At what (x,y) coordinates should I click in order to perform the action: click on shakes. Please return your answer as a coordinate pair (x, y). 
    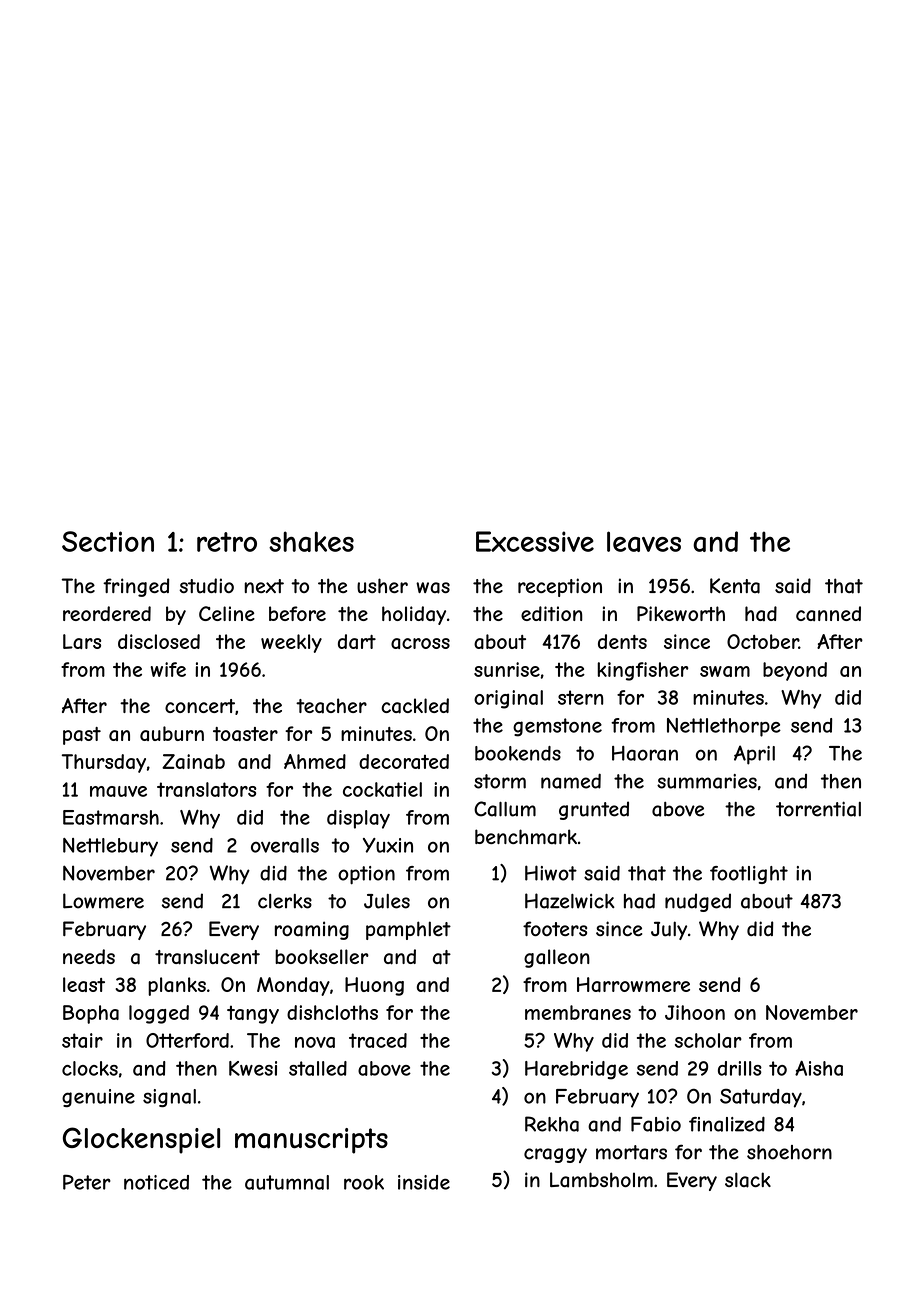
    Looking at the image, I should click on (311, 541).
